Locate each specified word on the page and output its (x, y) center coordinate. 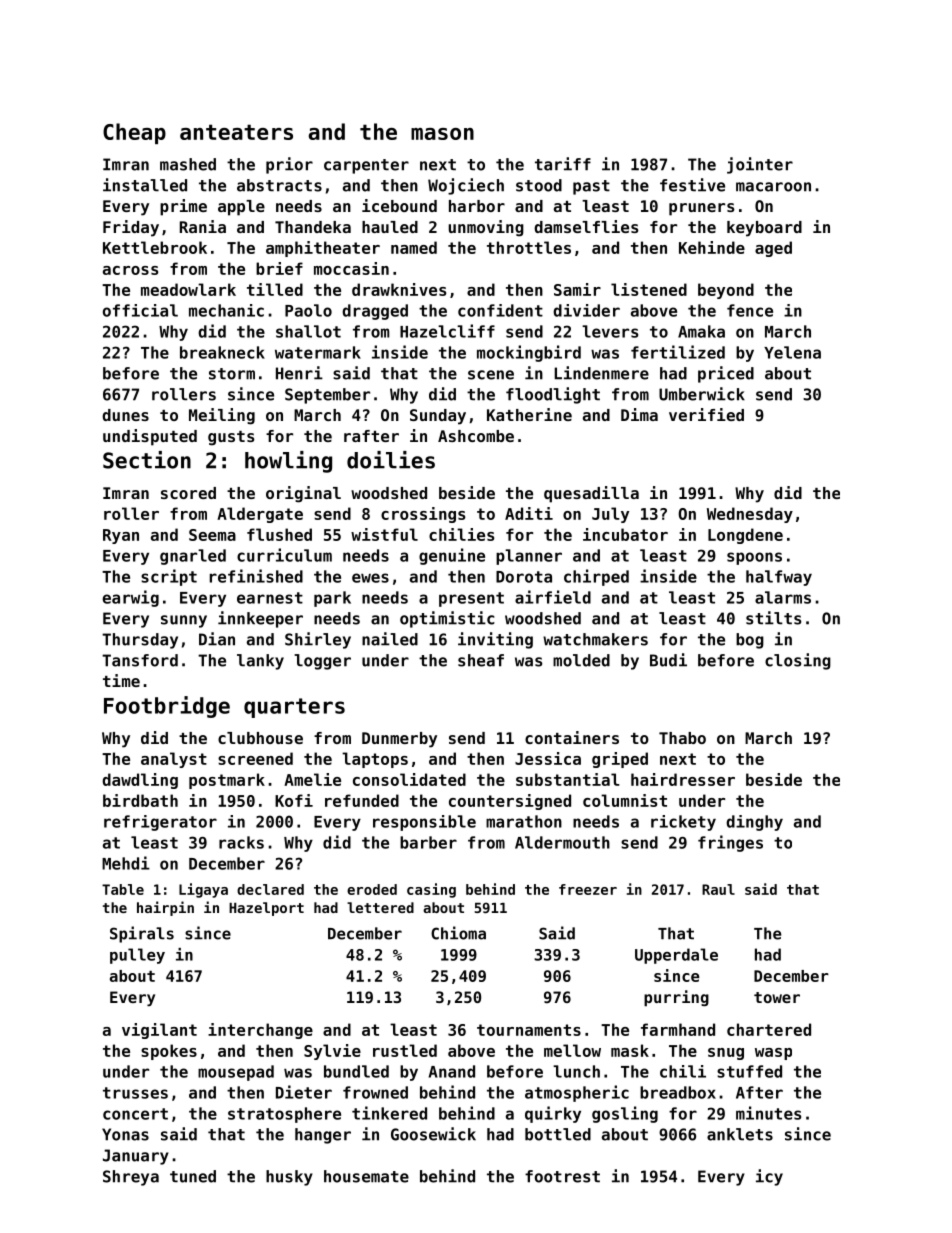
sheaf (481, 660)
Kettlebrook (155, 247)
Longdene (745, 536)
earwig (130, 598)
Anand (452, 1071)
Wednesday (750, 515)
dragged (375, 312)
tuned (193, 1176)
